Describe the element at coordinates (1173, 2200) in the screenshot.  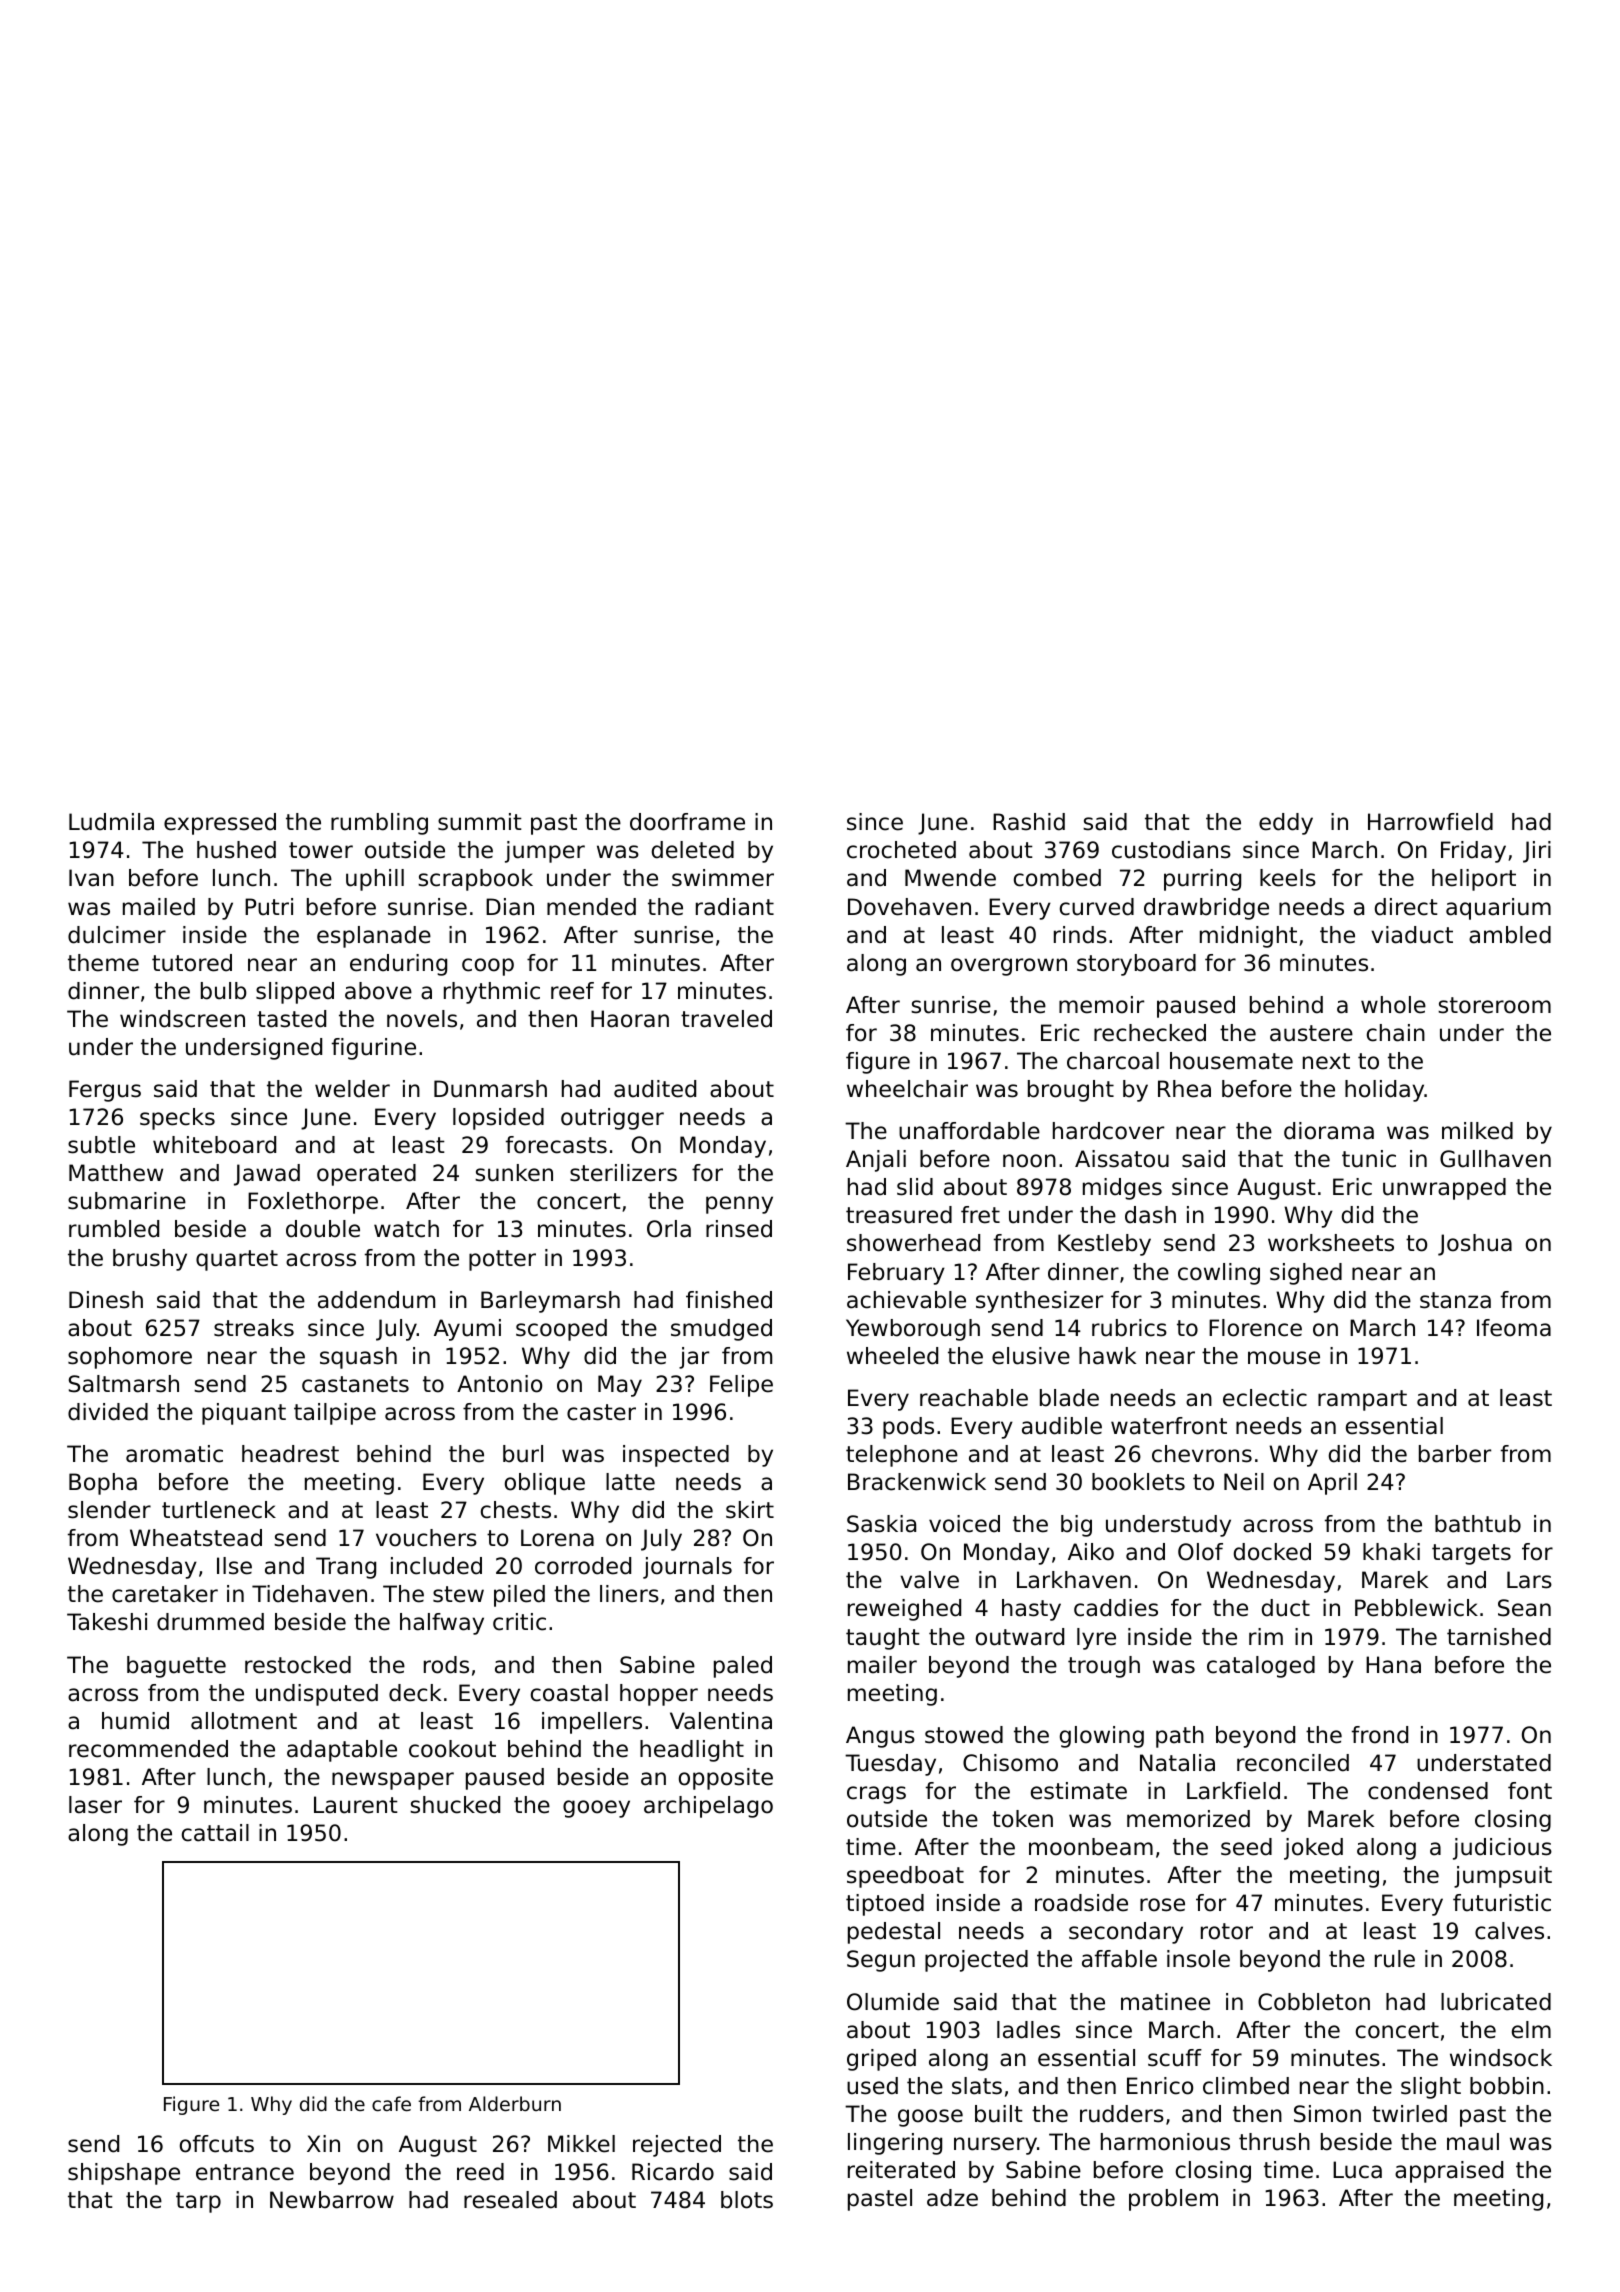
I see `problem` at that location.
